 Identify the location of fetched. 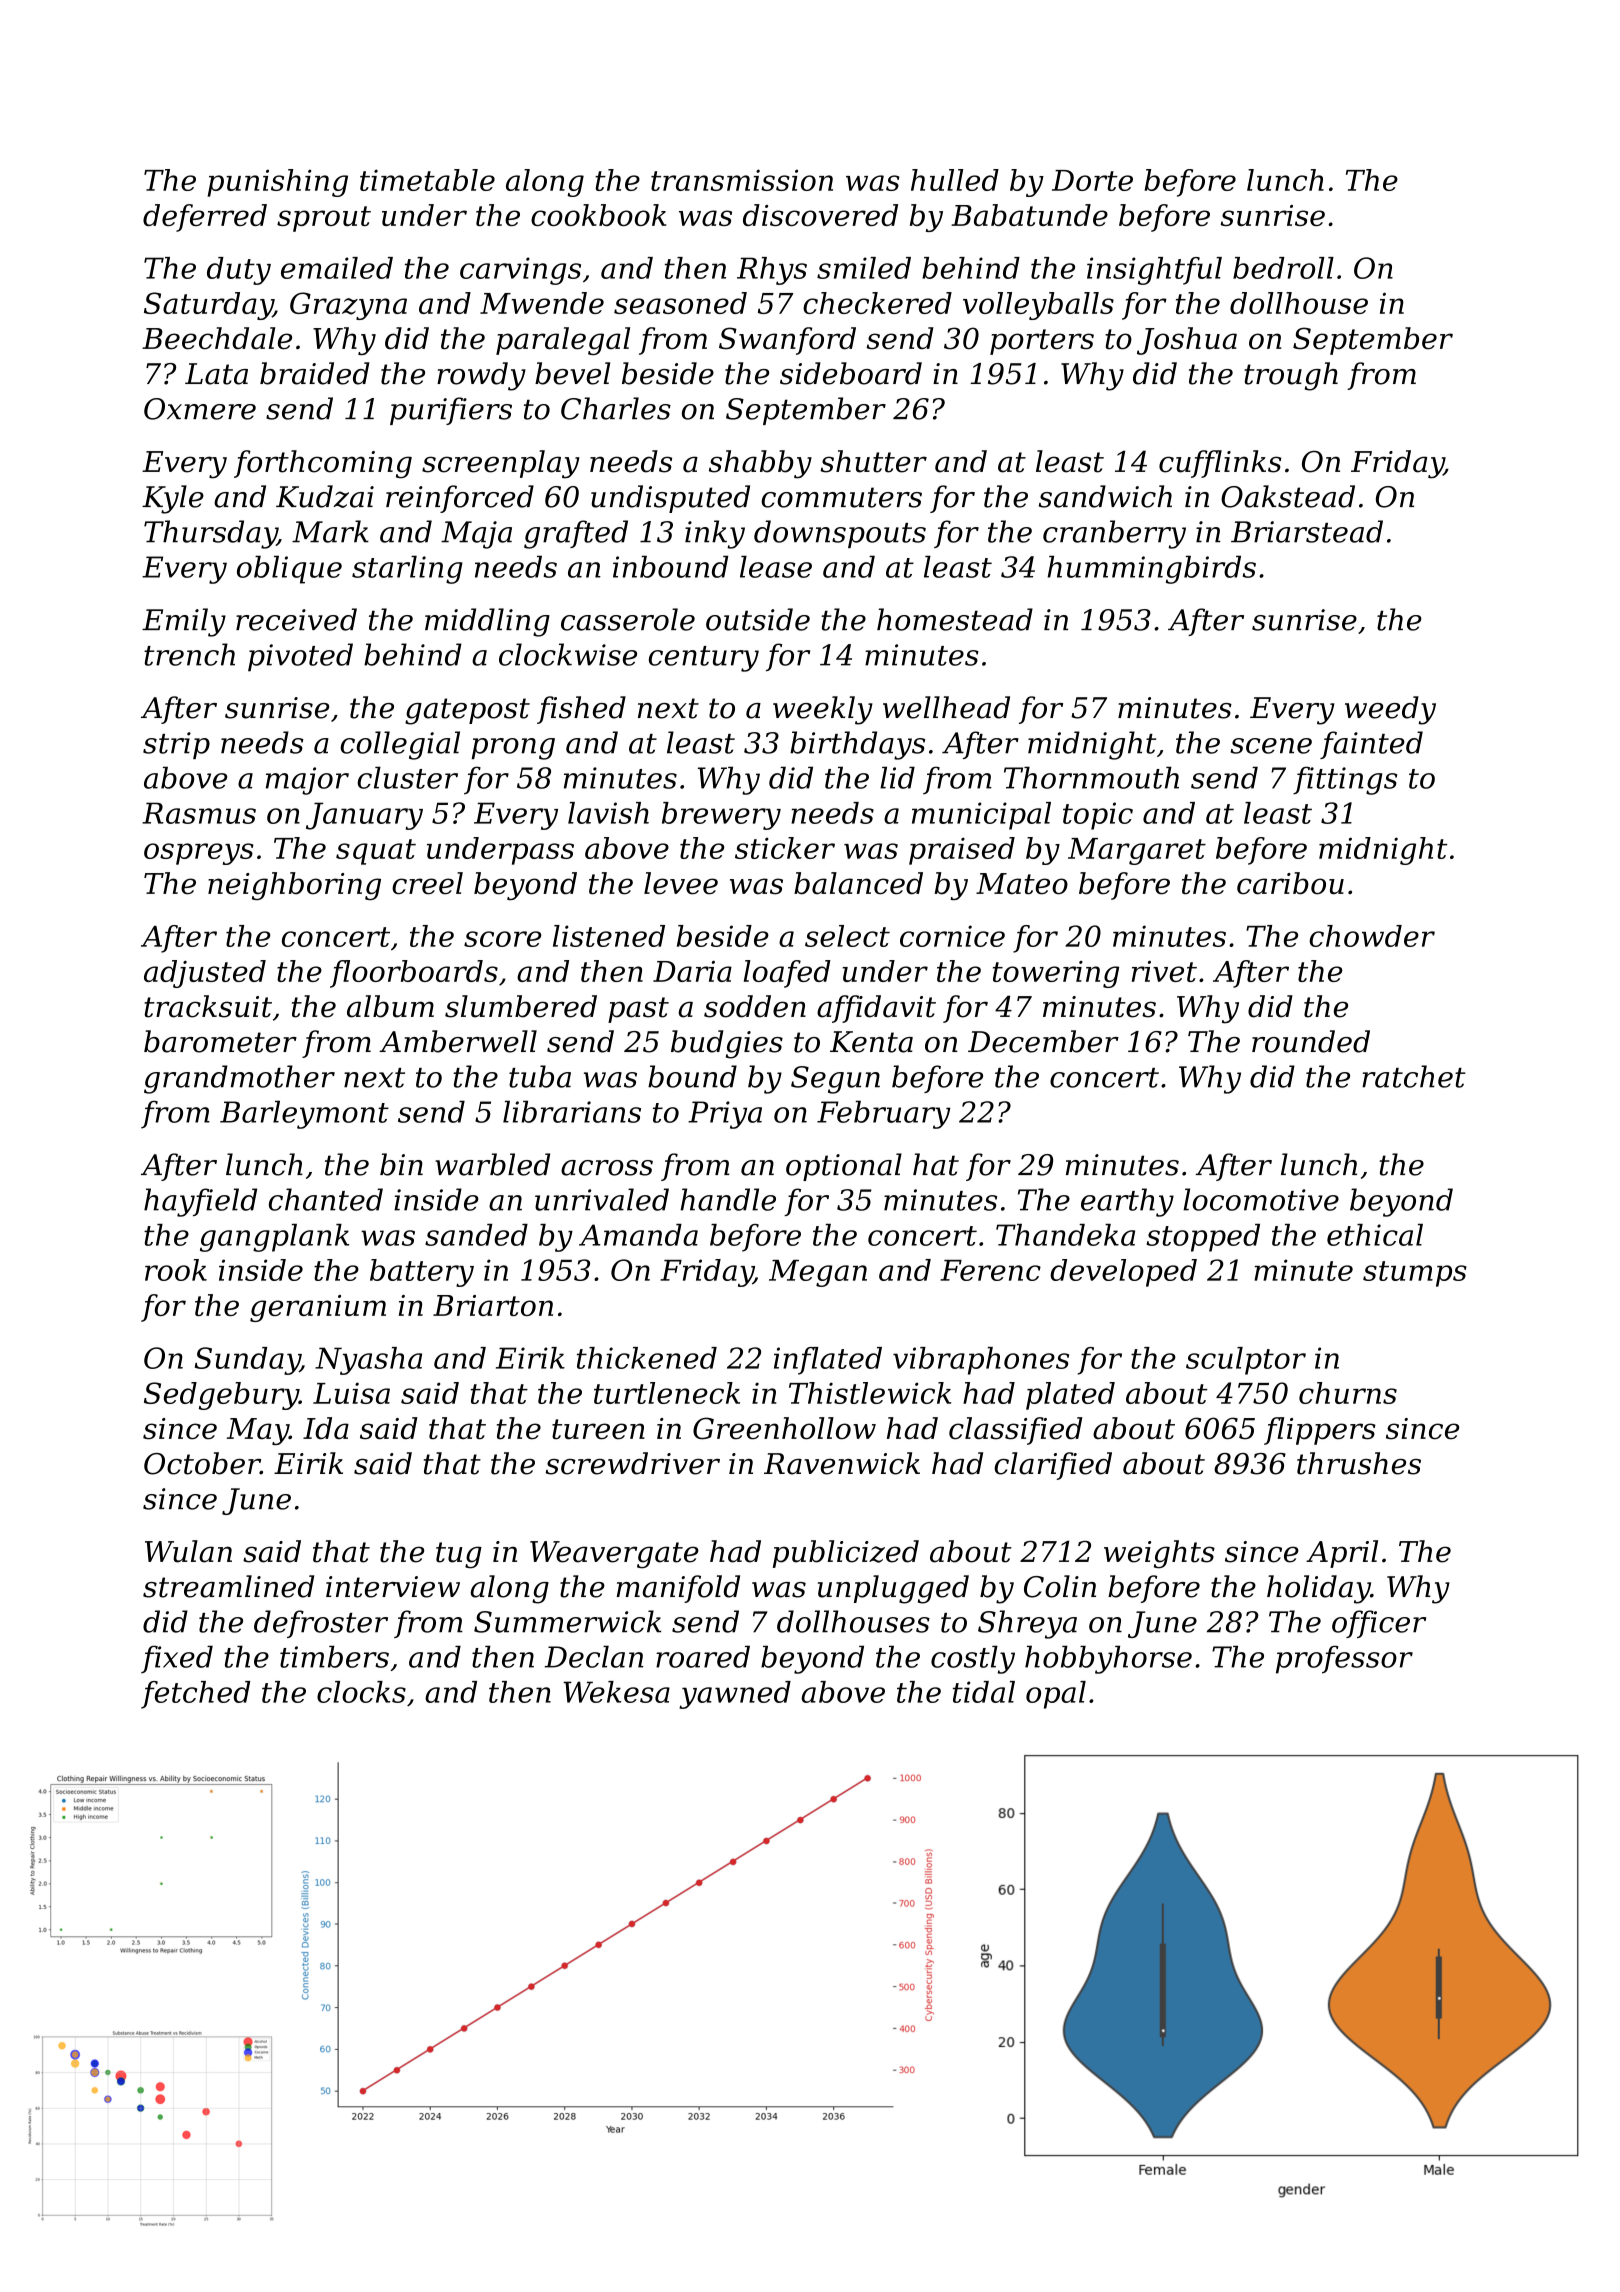
(195, 1695).
